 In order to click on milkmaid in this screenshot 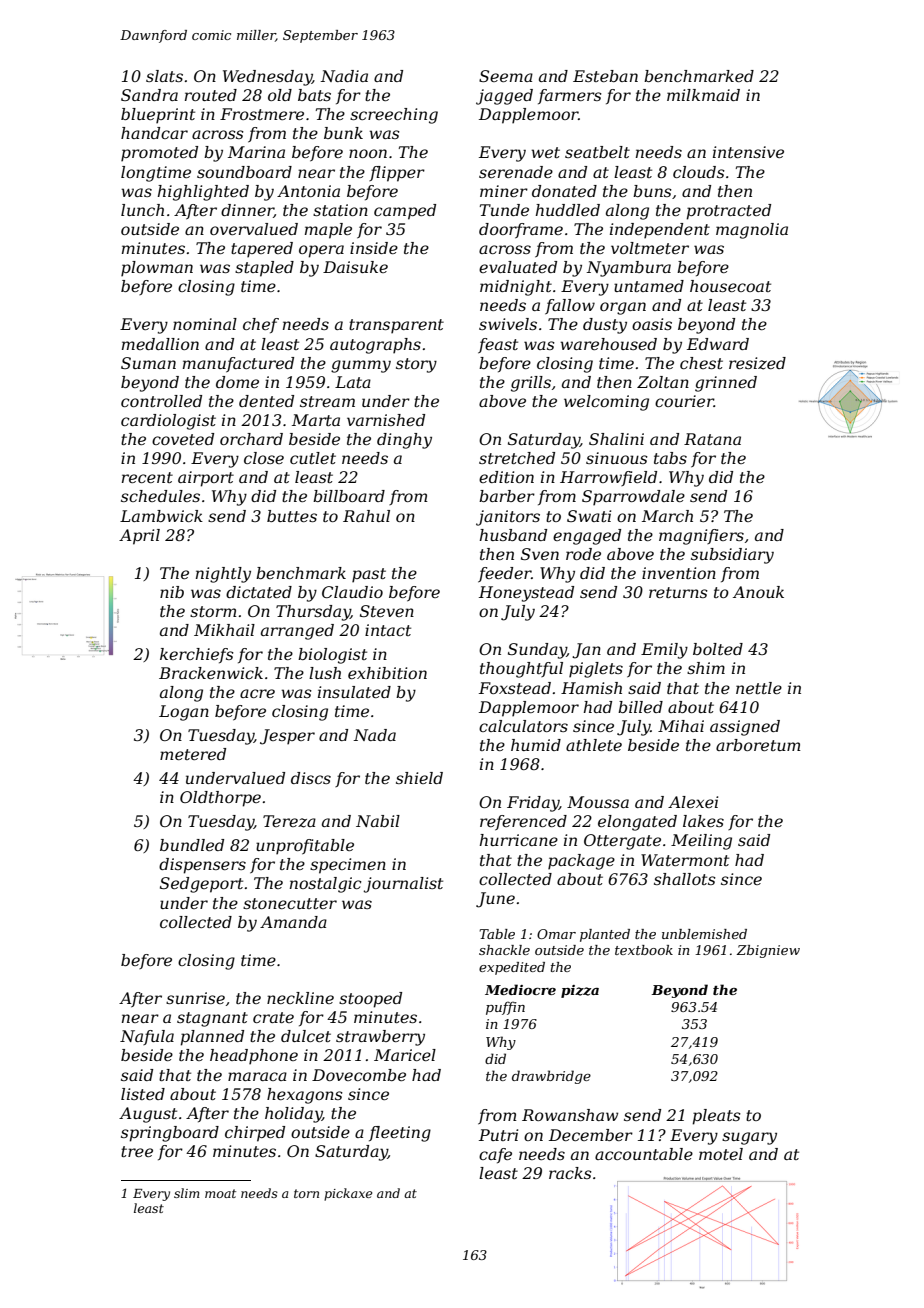, I will do `click(703, 95)`.
